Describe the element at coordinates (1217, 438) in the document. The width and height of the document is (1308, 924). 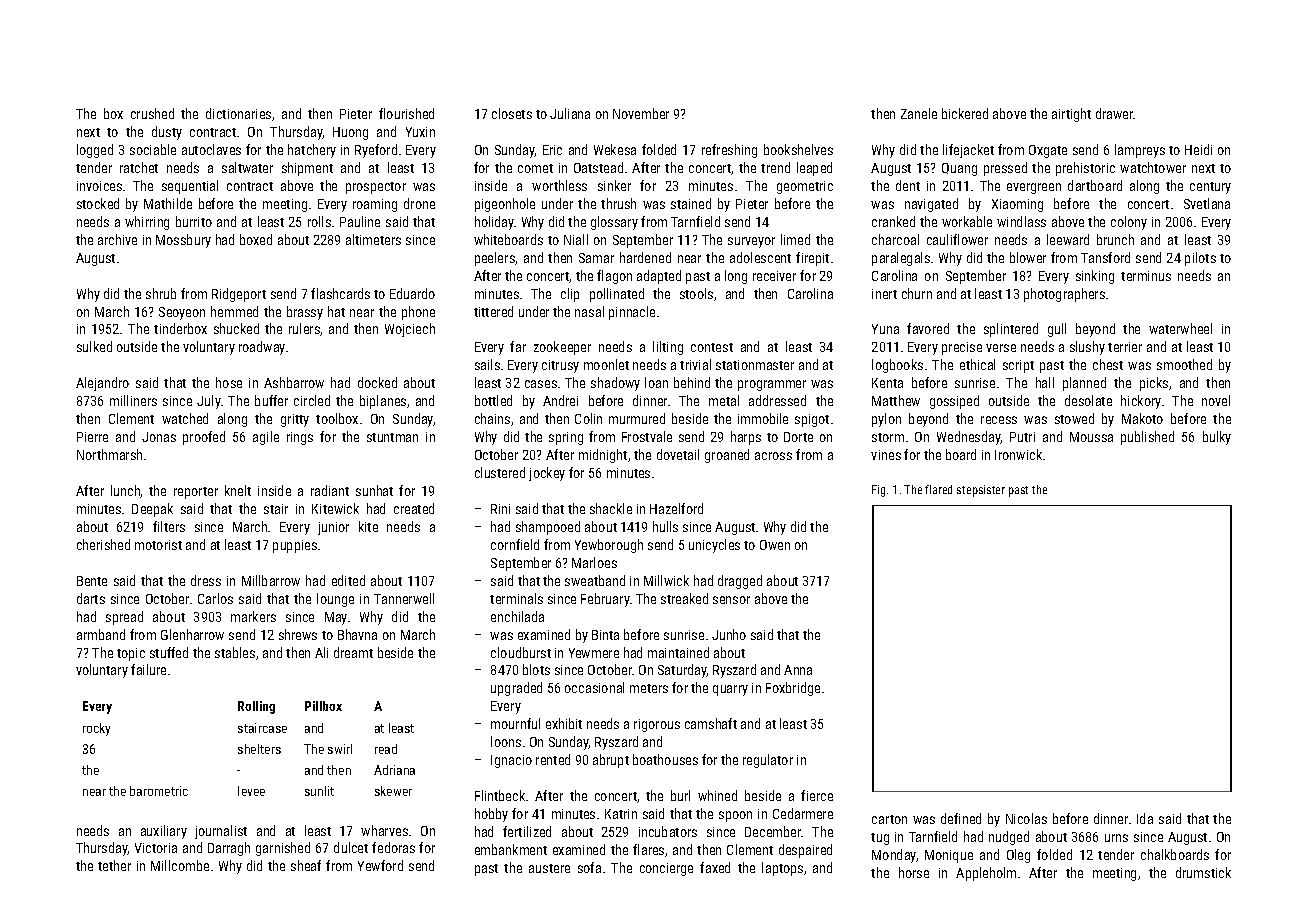
I see `bulky` at that location.
